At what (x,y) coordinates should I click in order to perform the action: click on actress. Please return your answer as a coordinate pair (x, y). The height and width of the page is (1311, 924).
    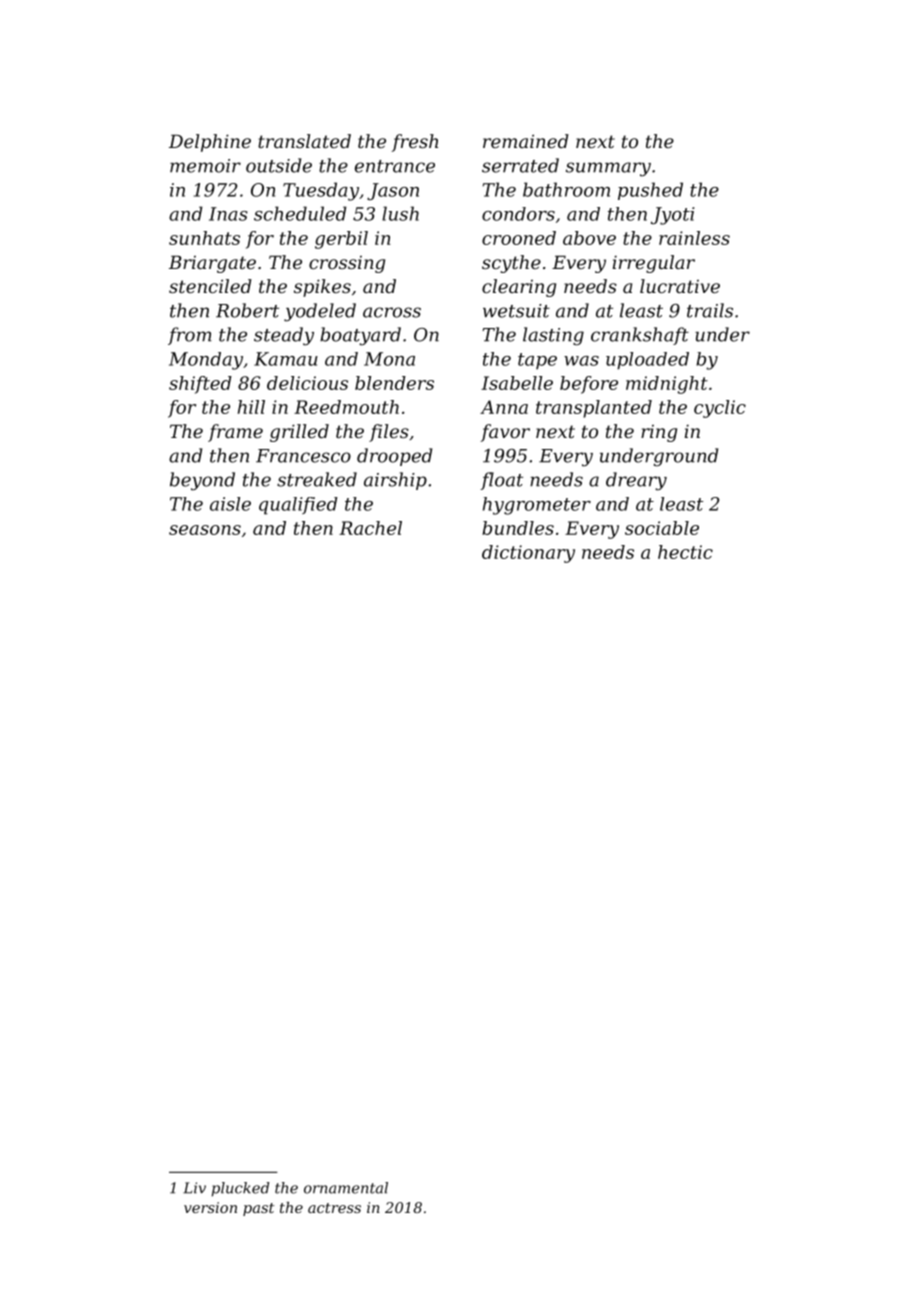
    Looking at the image, I should click on (334, 1208).
